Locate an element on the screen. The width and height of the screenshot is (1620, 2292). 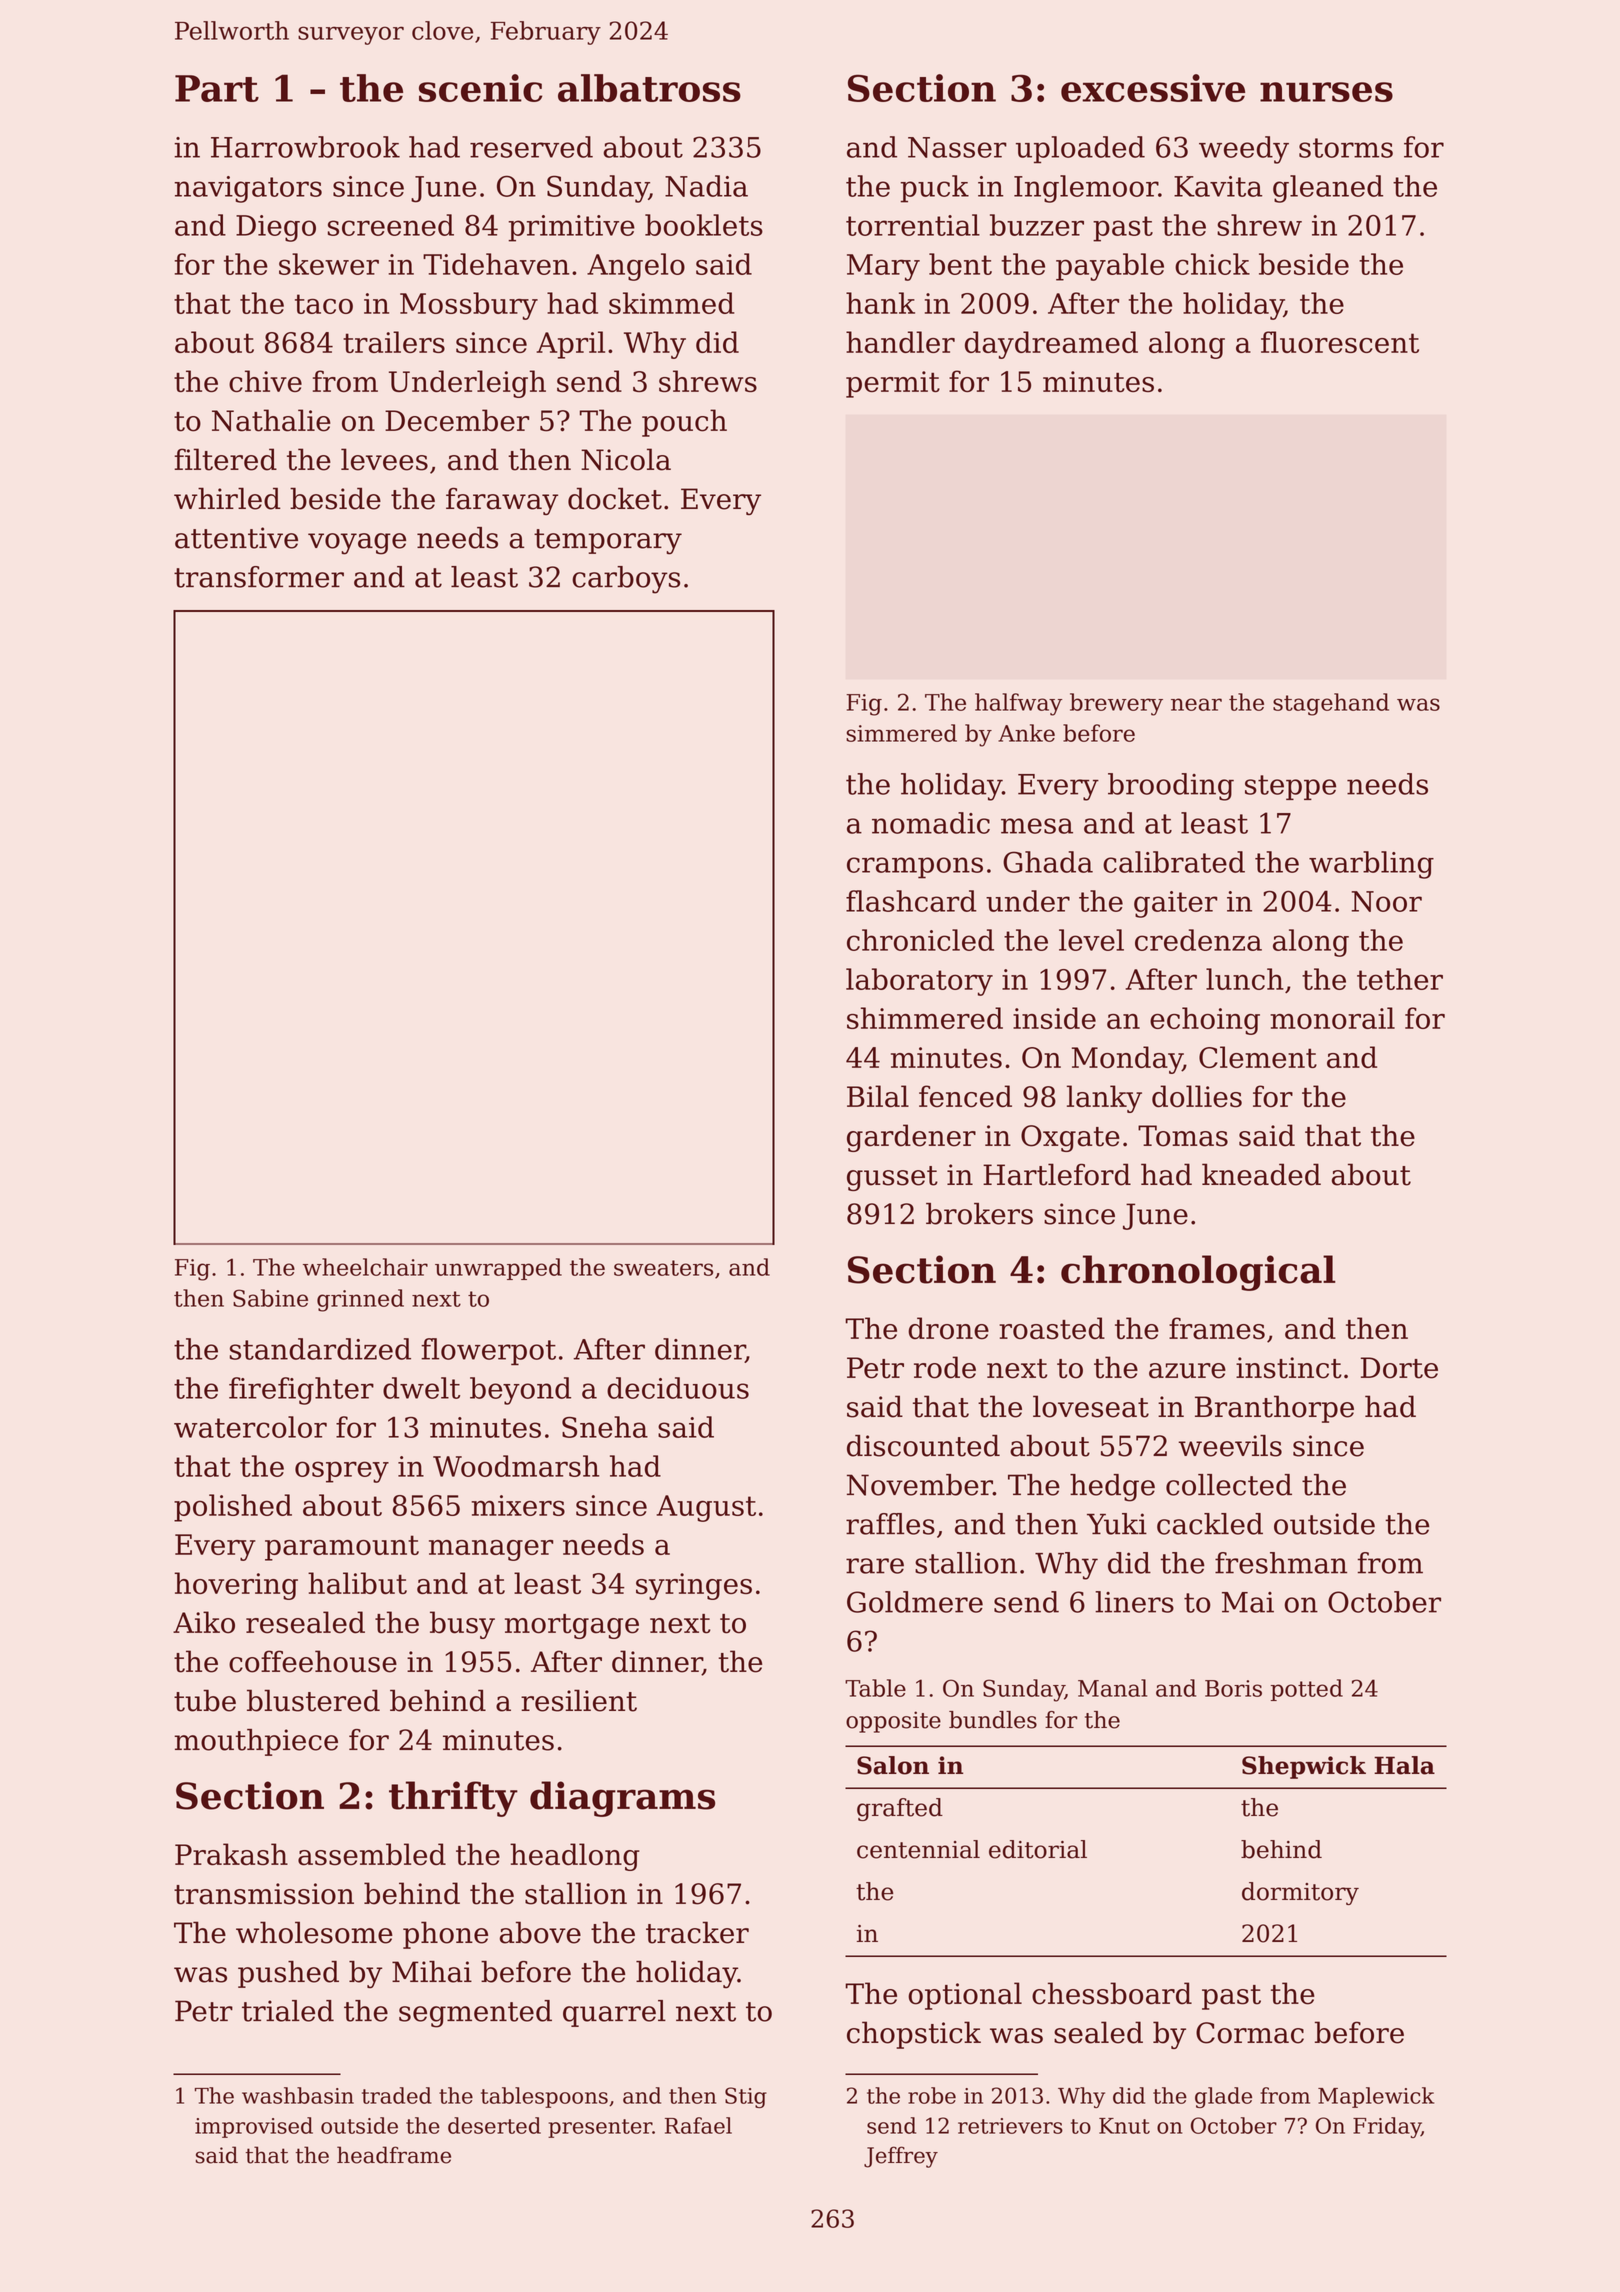
weevils is located at coordinates (1230, 1446).
